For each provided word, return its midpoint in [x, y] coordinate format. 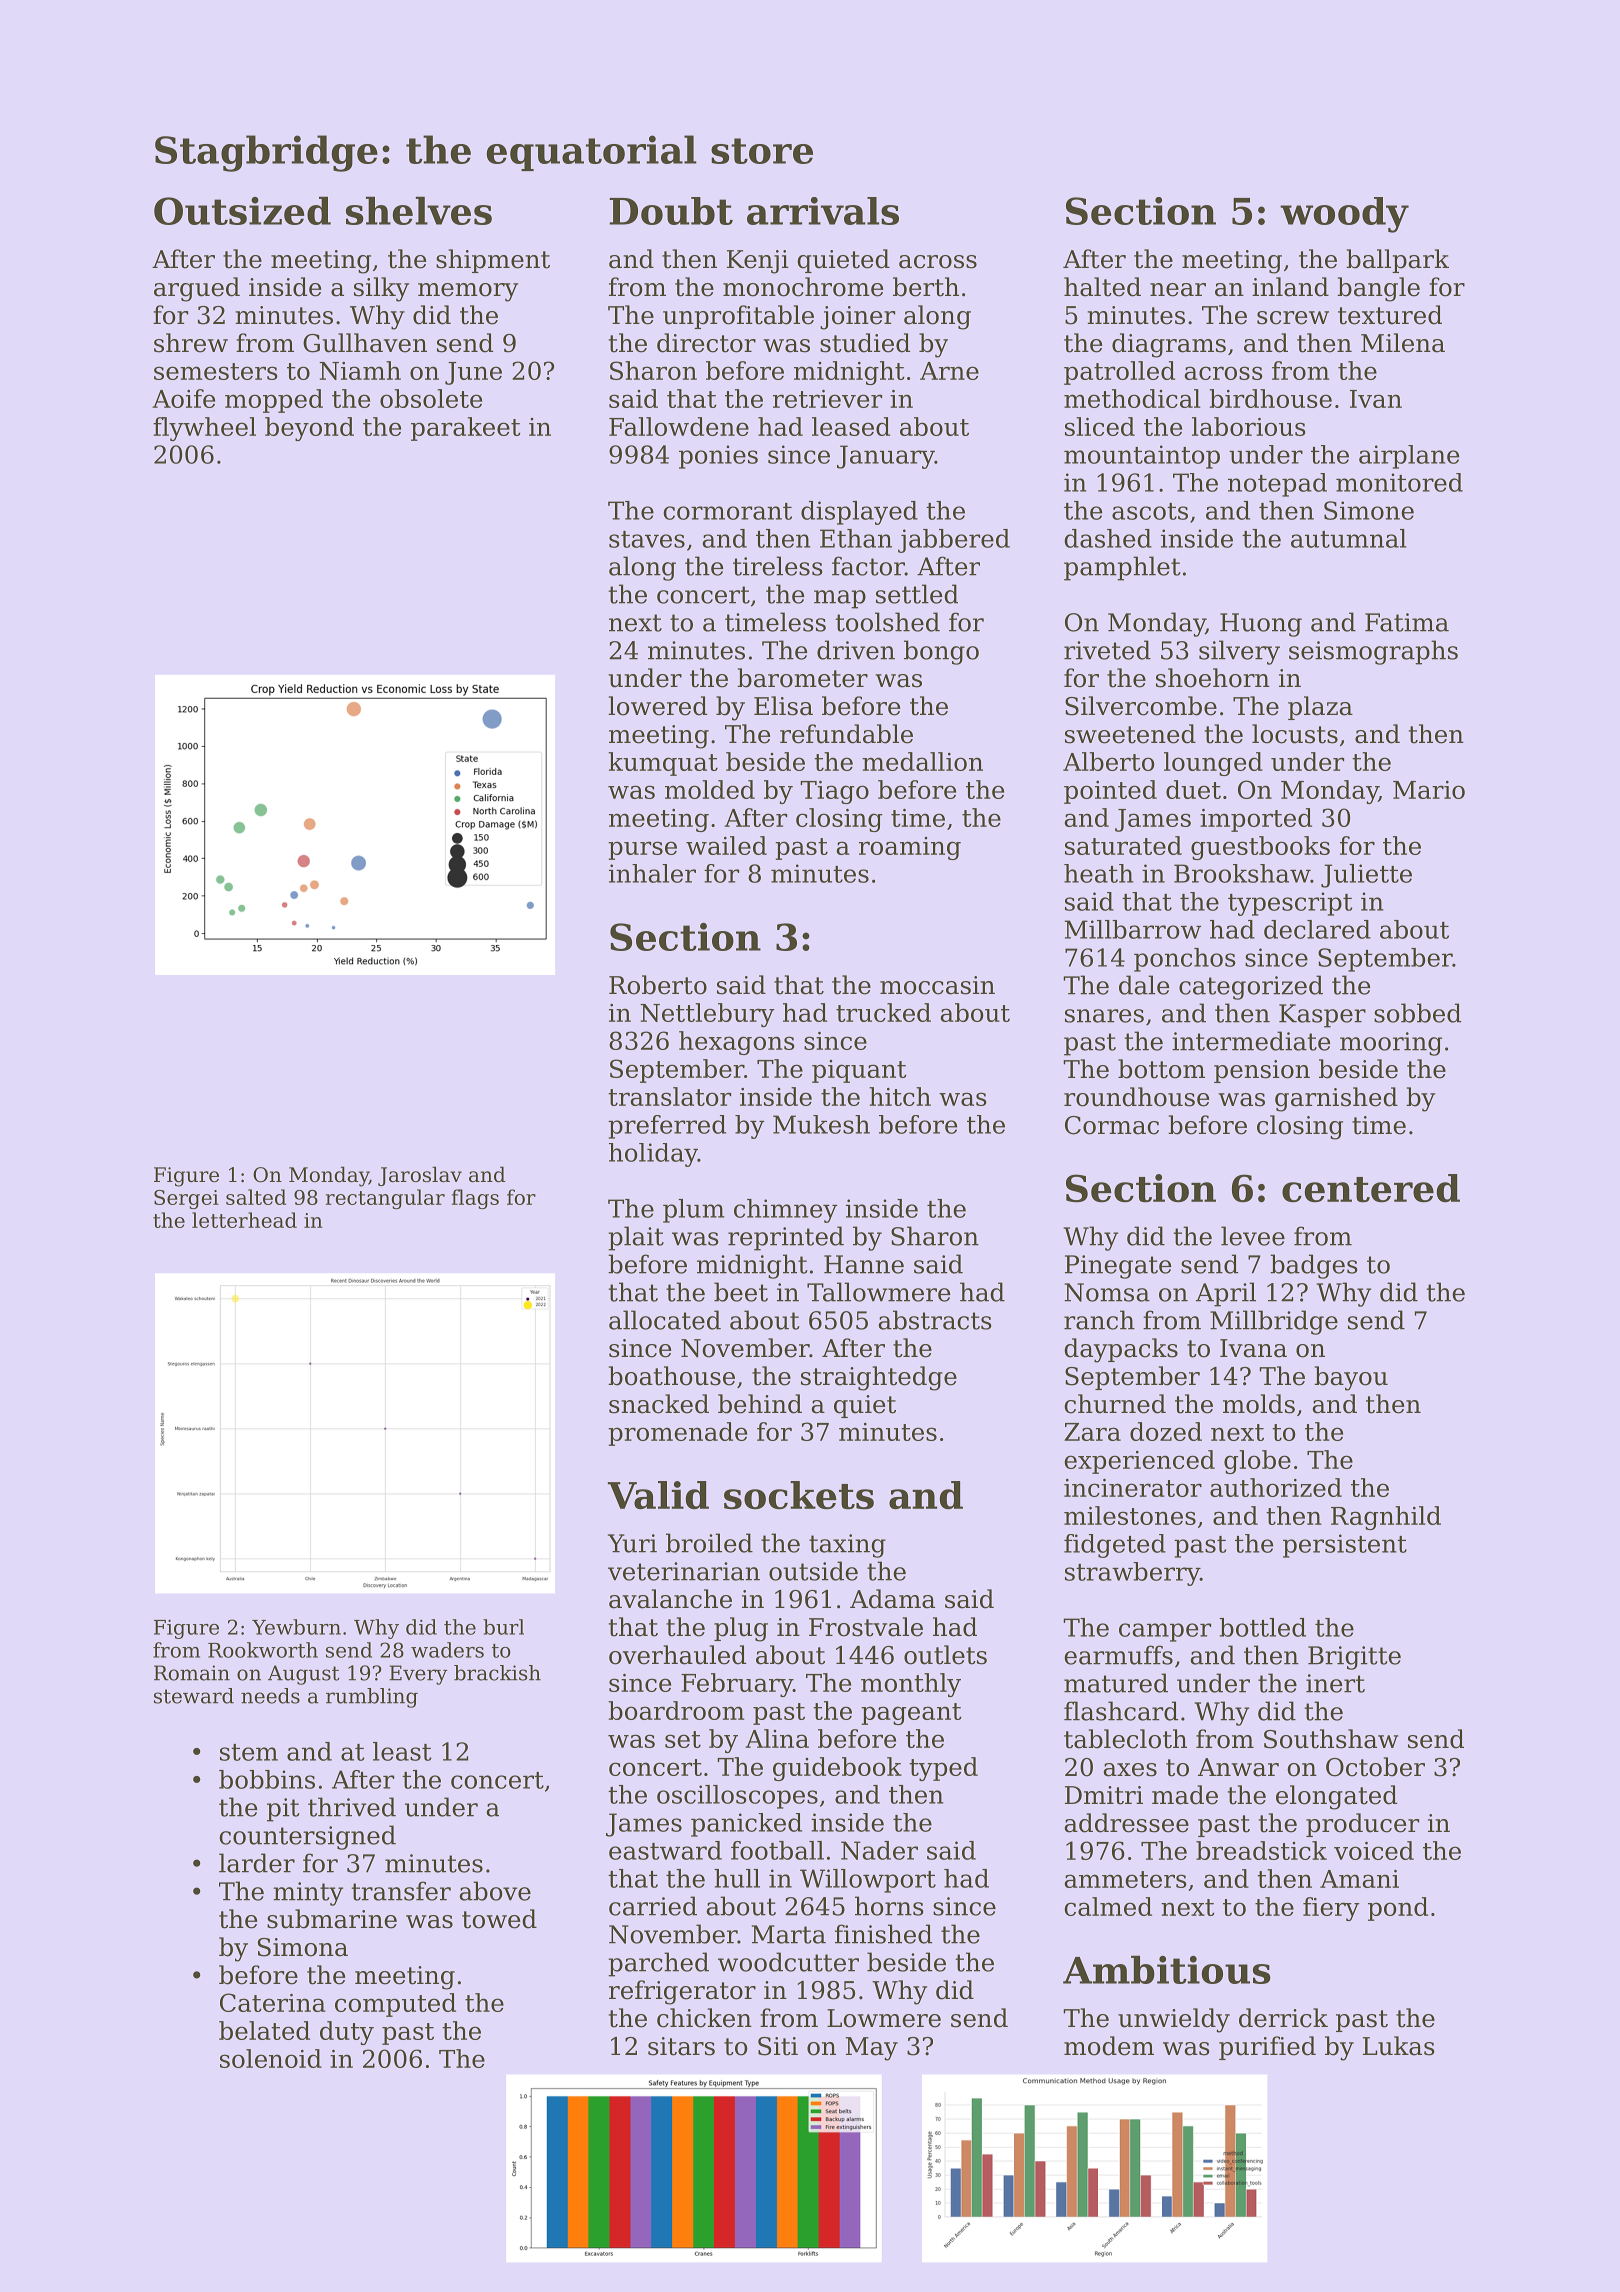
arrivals [823, 211]
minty [308, 1894]
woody [1344, 215]
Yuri [632, 1543]
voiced [1374, 1850]
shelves [419, 211]
